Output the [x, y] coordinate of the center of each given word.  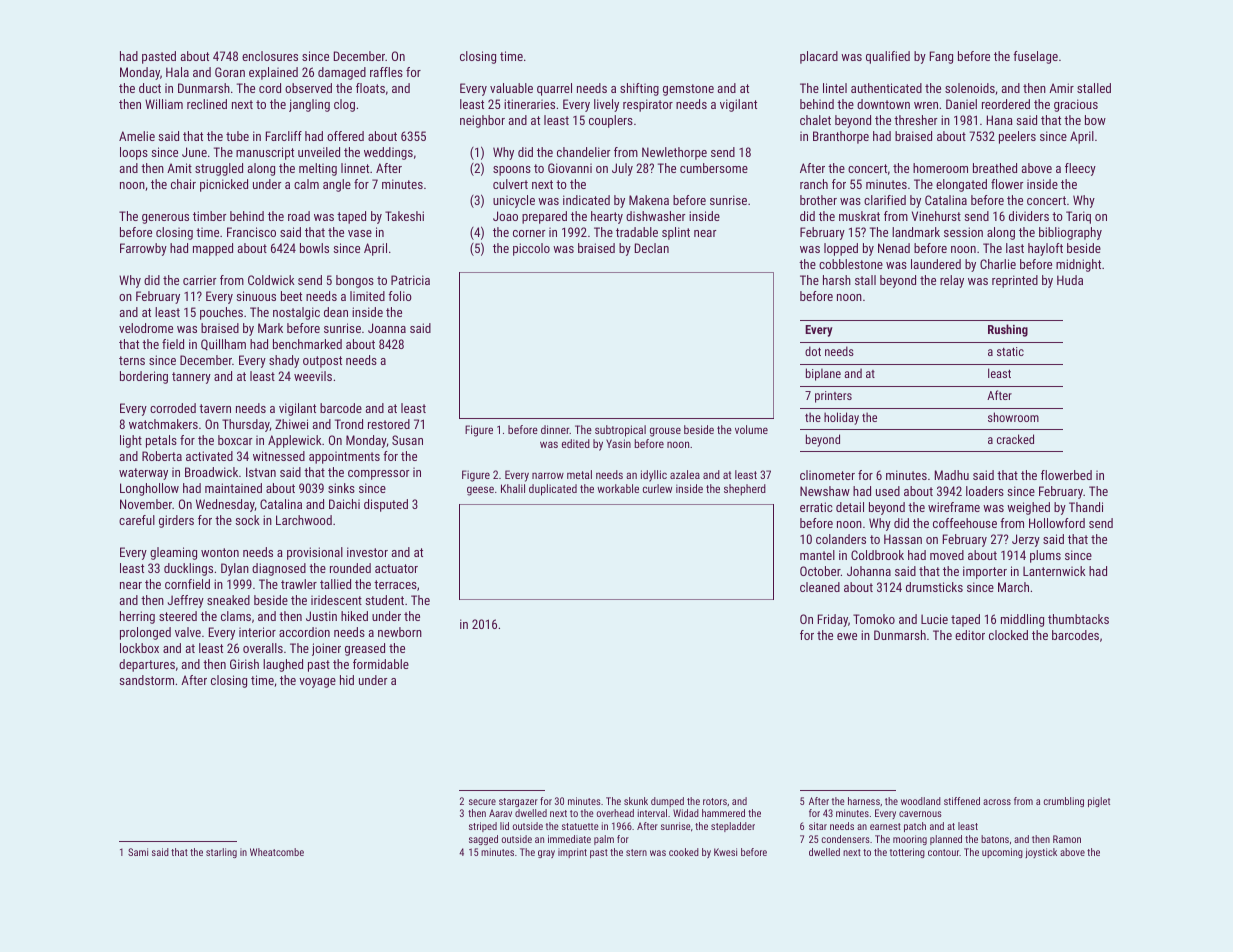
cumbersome [714, 168]
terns [132, 360]
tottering [907, 853]
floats [370, 88]
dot [813, 351]
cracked [1015, 439]
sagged [483, 840]
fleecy [1080, 169]
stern [636, 852]
